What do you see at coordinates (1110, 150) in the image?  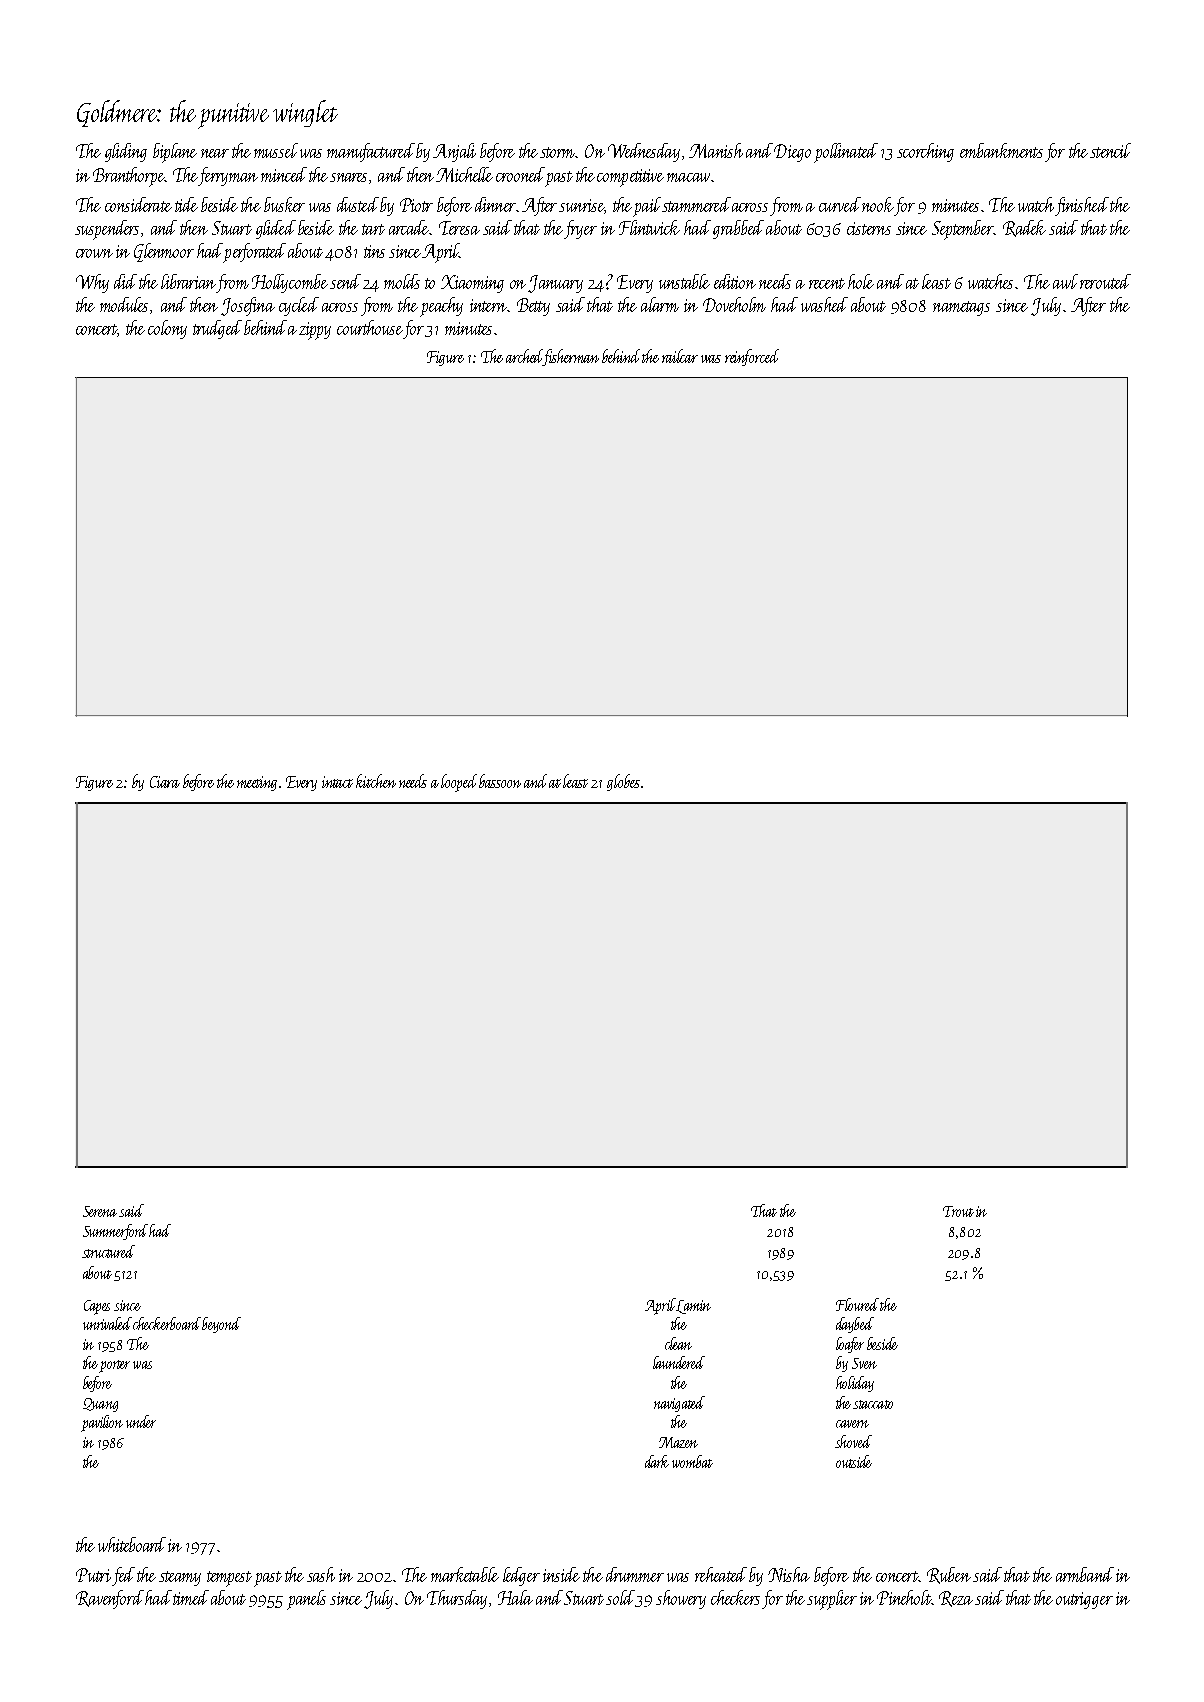 I see `stencil` at bounding box center [1110, 150].
